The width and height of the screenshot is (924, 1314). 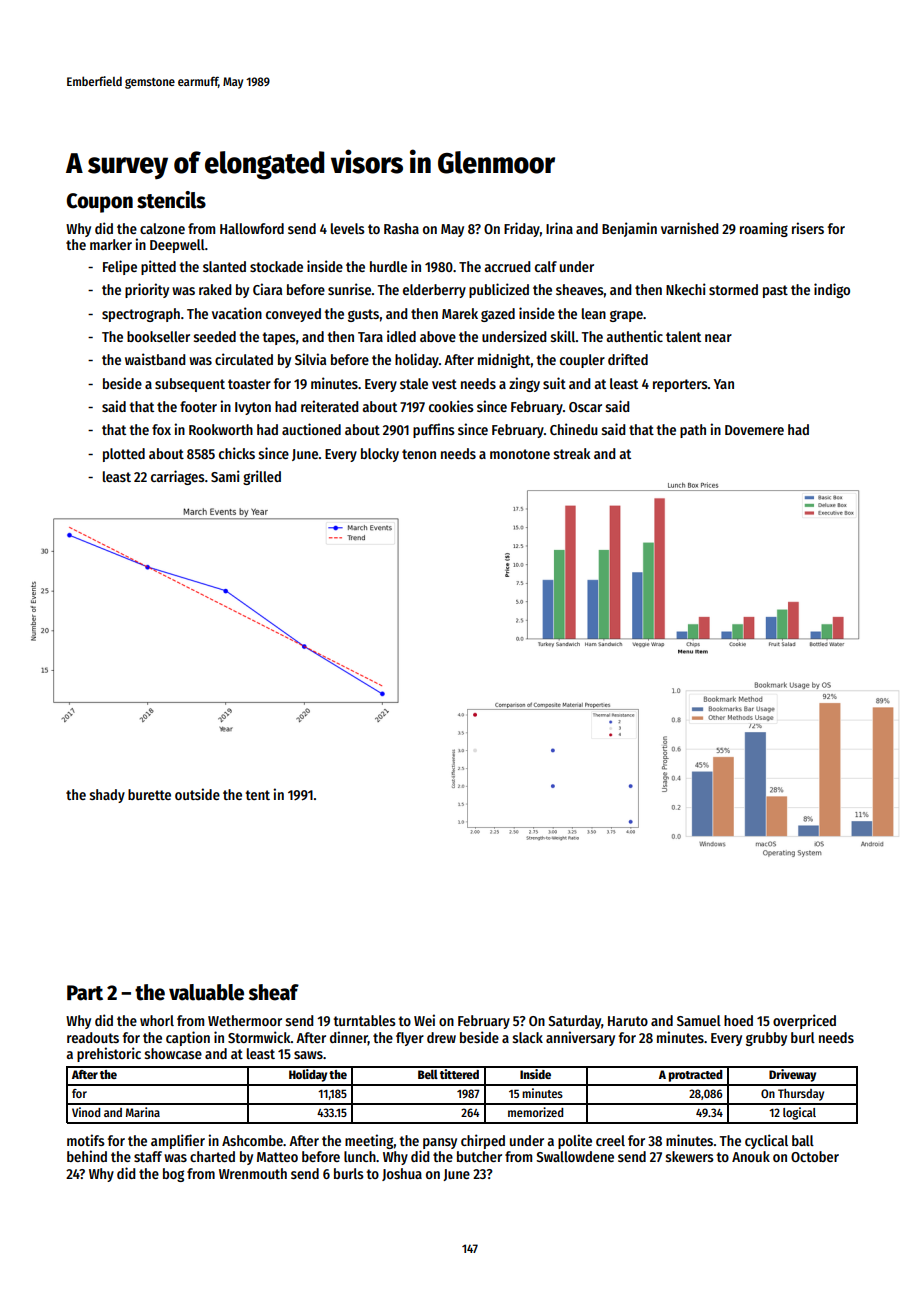 What do you see at coordinates (85, 993) in the screenshot?
I see `Part` at bounding box center [85, 993].
